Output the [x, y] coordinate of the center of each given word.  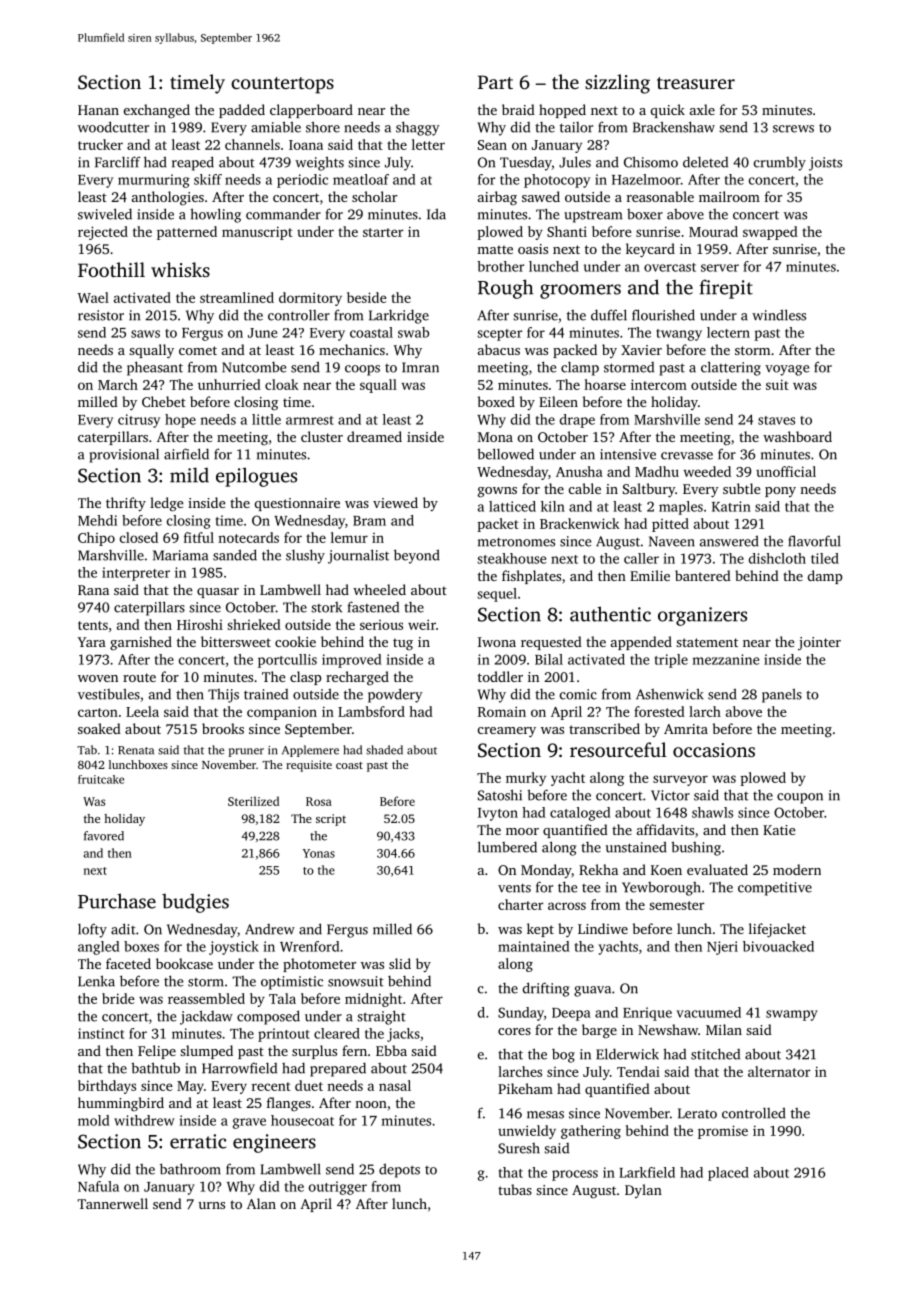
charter [520, 904]
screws [793, 129]
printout [284, 1035]
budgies [195, 903]
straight [381, 1017]
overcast [670, 267]
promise [723, 1132]
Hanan [98, 110]
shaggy [418, 128]
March [118, 384]
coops [362, 370]
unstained [636, 847]
